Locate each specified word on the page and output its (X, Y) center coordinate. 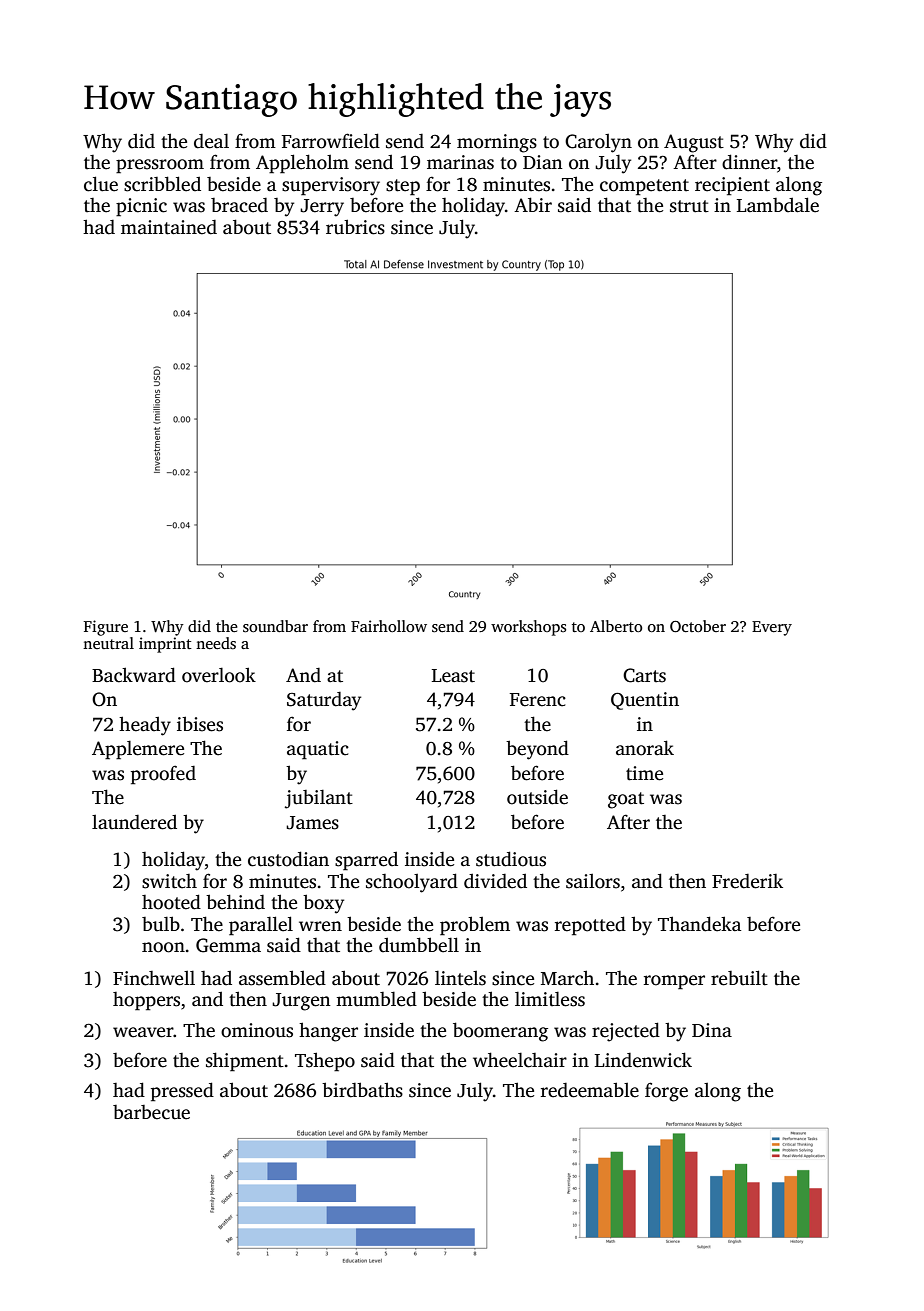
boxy (323, 904)
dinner (749, 162)
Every (772, 628)
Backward (134, 675)
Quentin (645, 701)
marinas (460, 162)
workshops (528, 628)
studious (511, 859)
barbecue (151, 1112)
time (644, 773)
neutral (108, 643)
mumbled (376, 999)
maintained (169, 227)
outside (537, 797)
